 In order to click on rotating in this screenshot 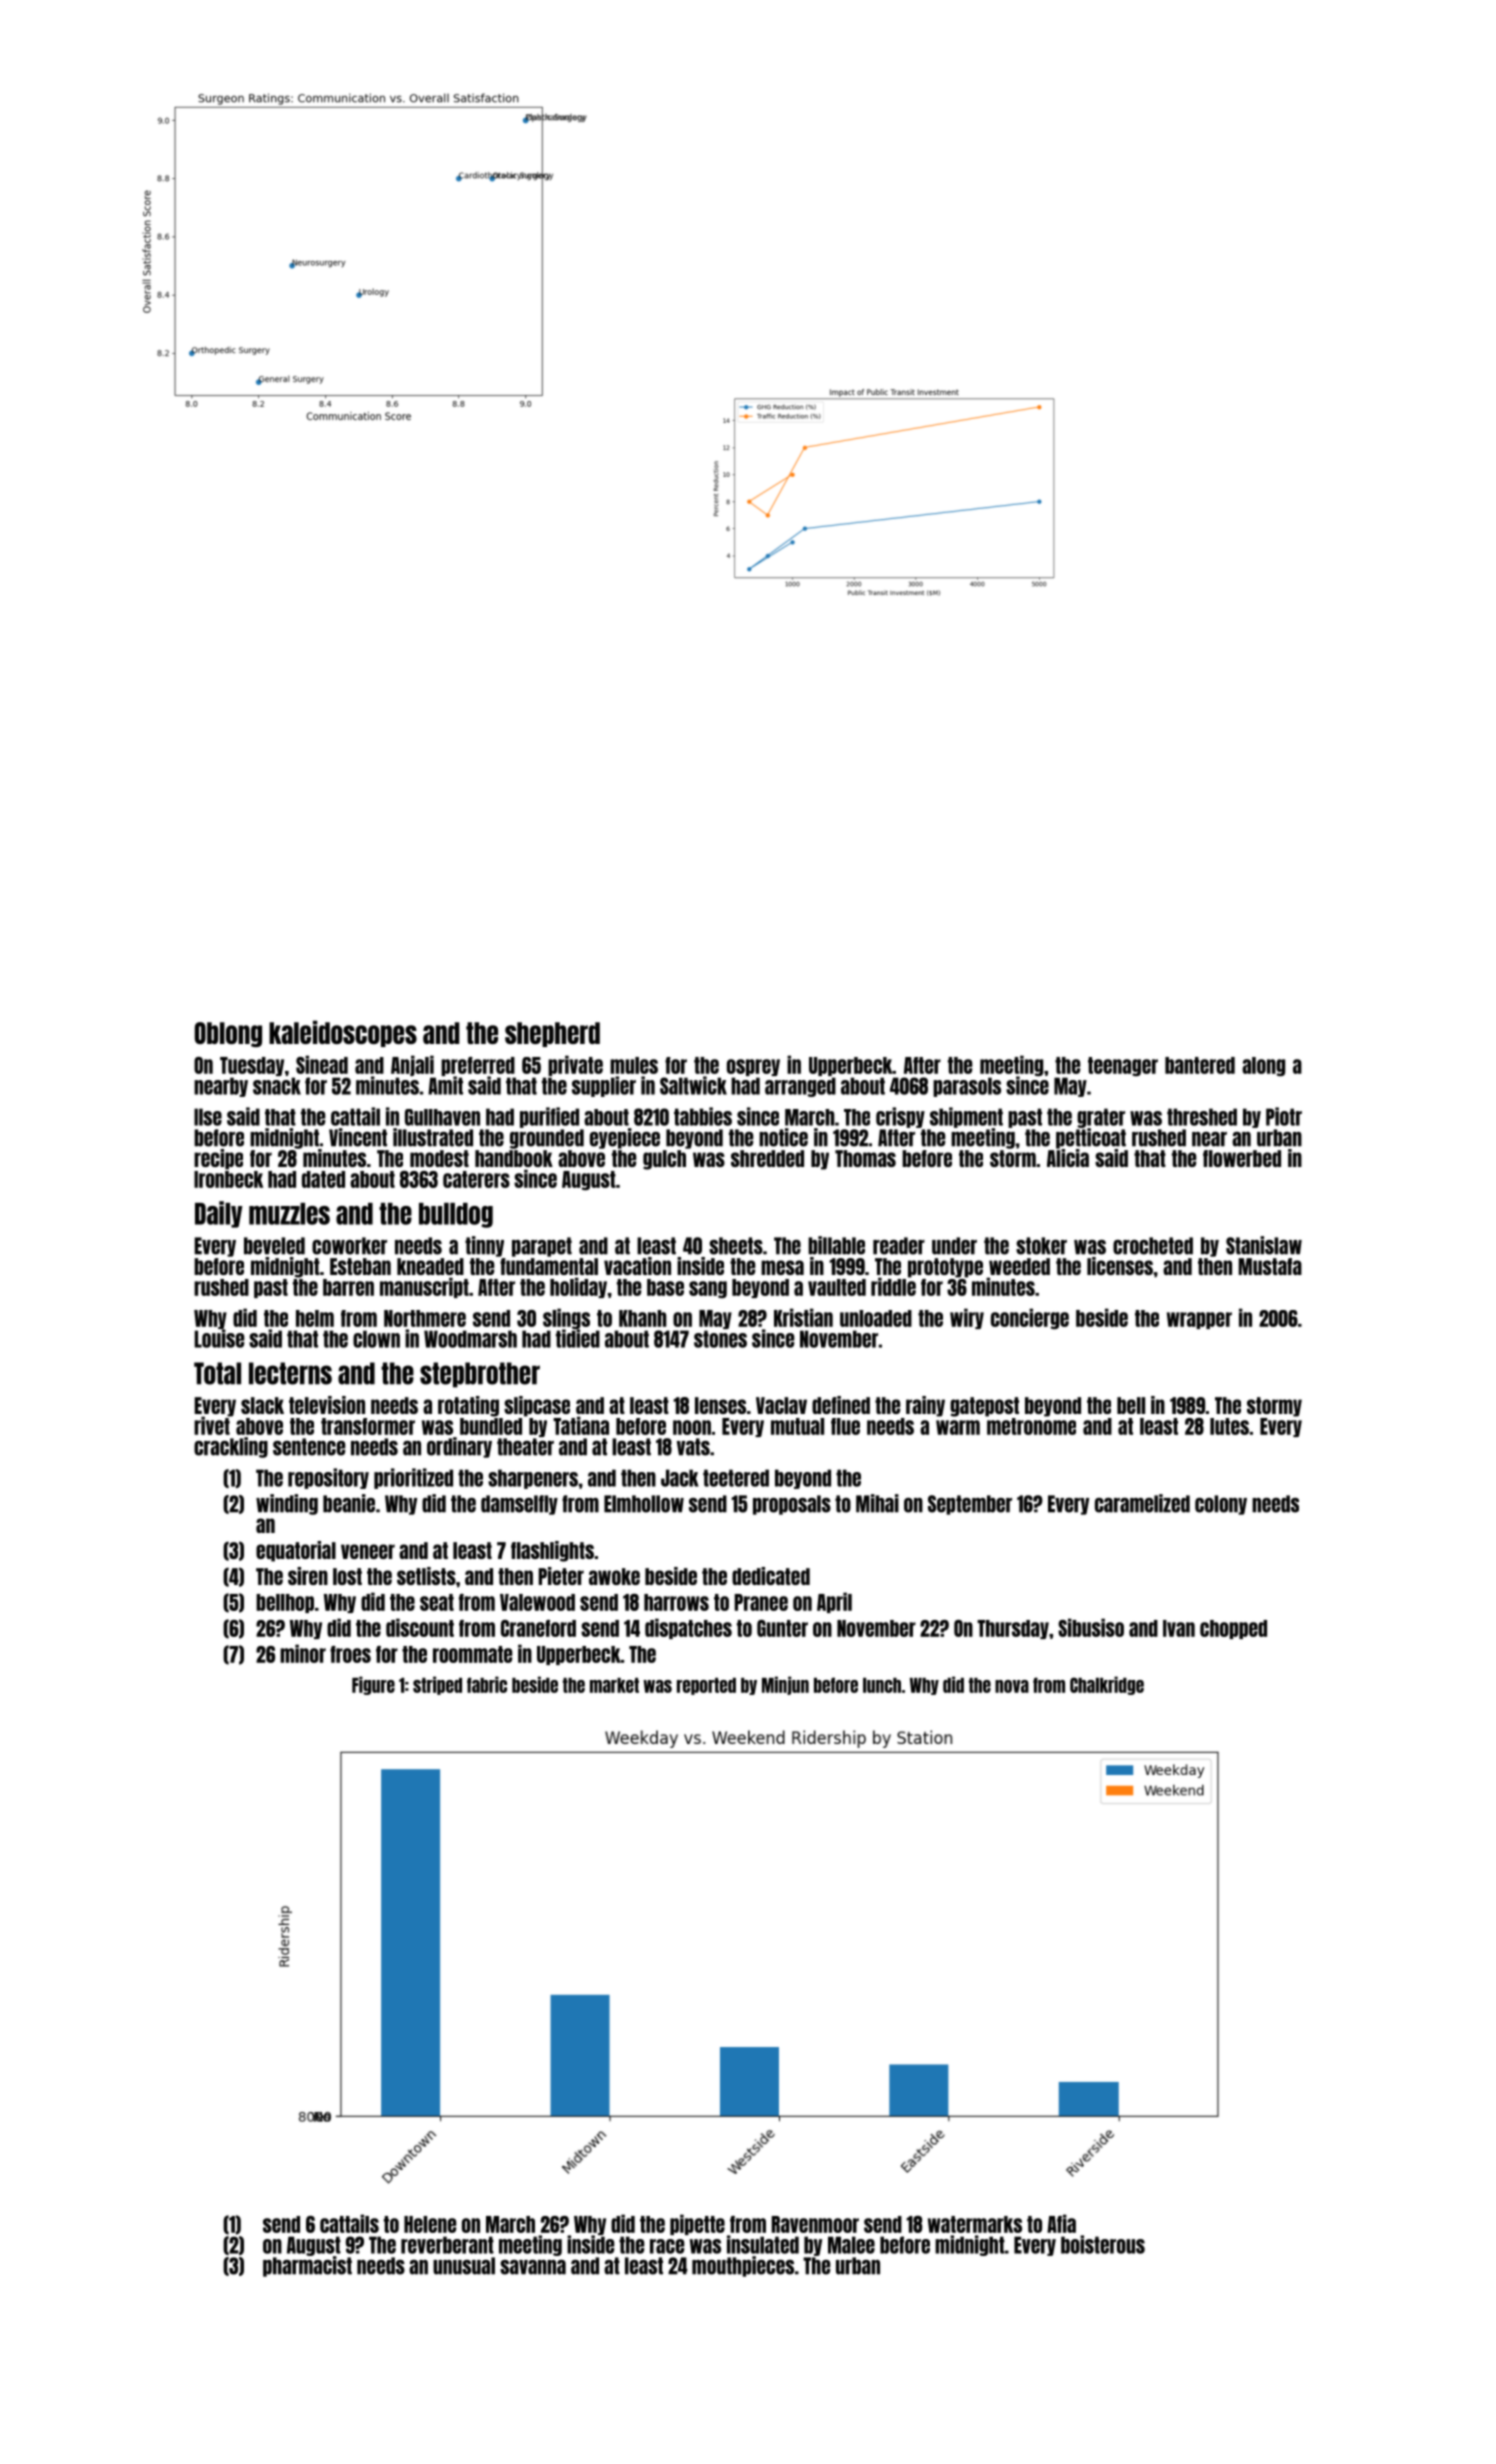, I will do `click(468, 1406)`.
